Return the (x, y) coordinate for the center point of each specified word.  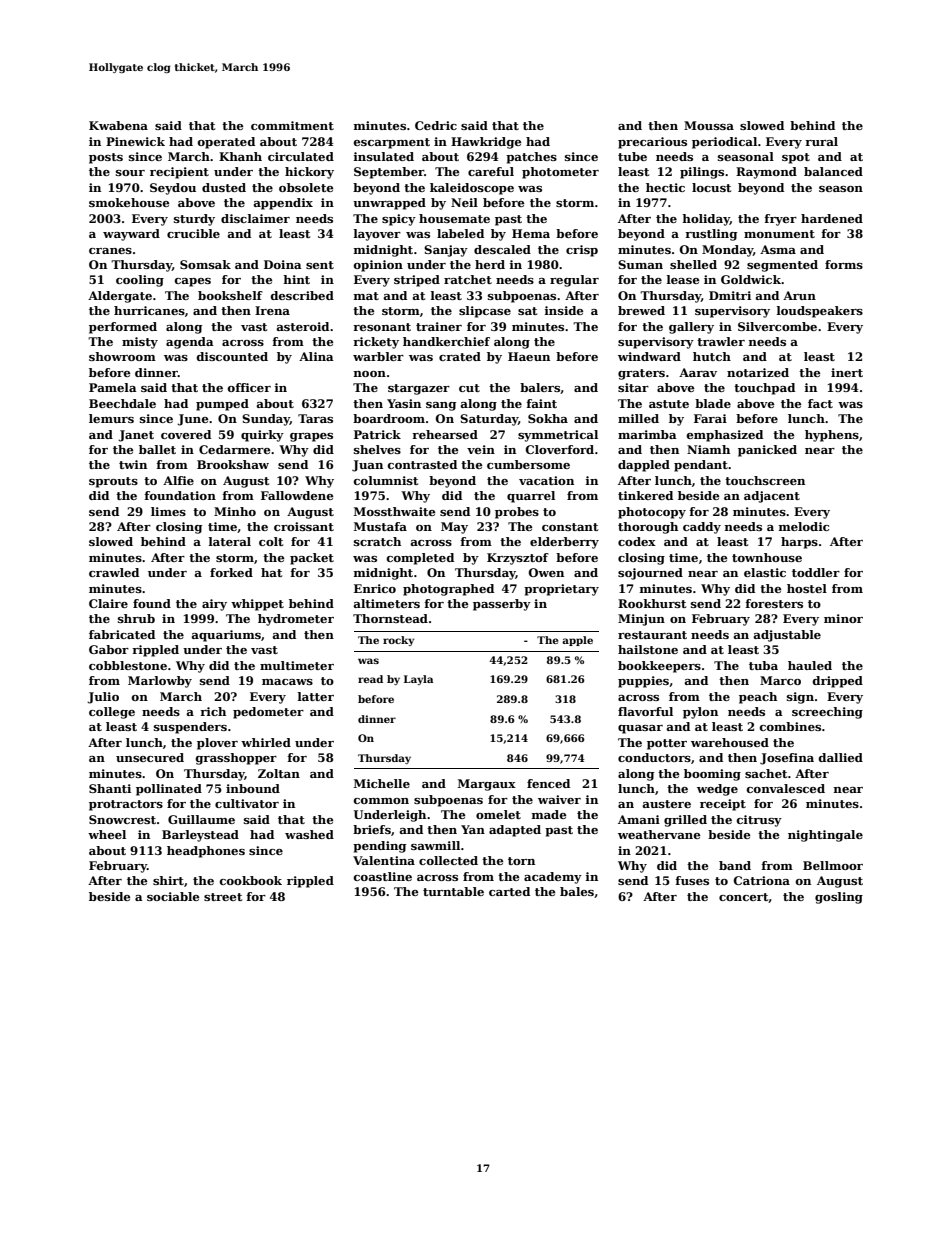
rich (213, 711)
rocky (398, 641)
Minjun (641, 620)
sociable (173, 896)
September (389, 173)
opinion (378, 266)
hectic (665, 187)
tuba (763, 665)
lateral (230, 541)
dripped (838, 682)
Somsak (205, 264)
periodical (724, 143)
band (735, 865)
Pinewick (135, 141)
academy (553, 878)
